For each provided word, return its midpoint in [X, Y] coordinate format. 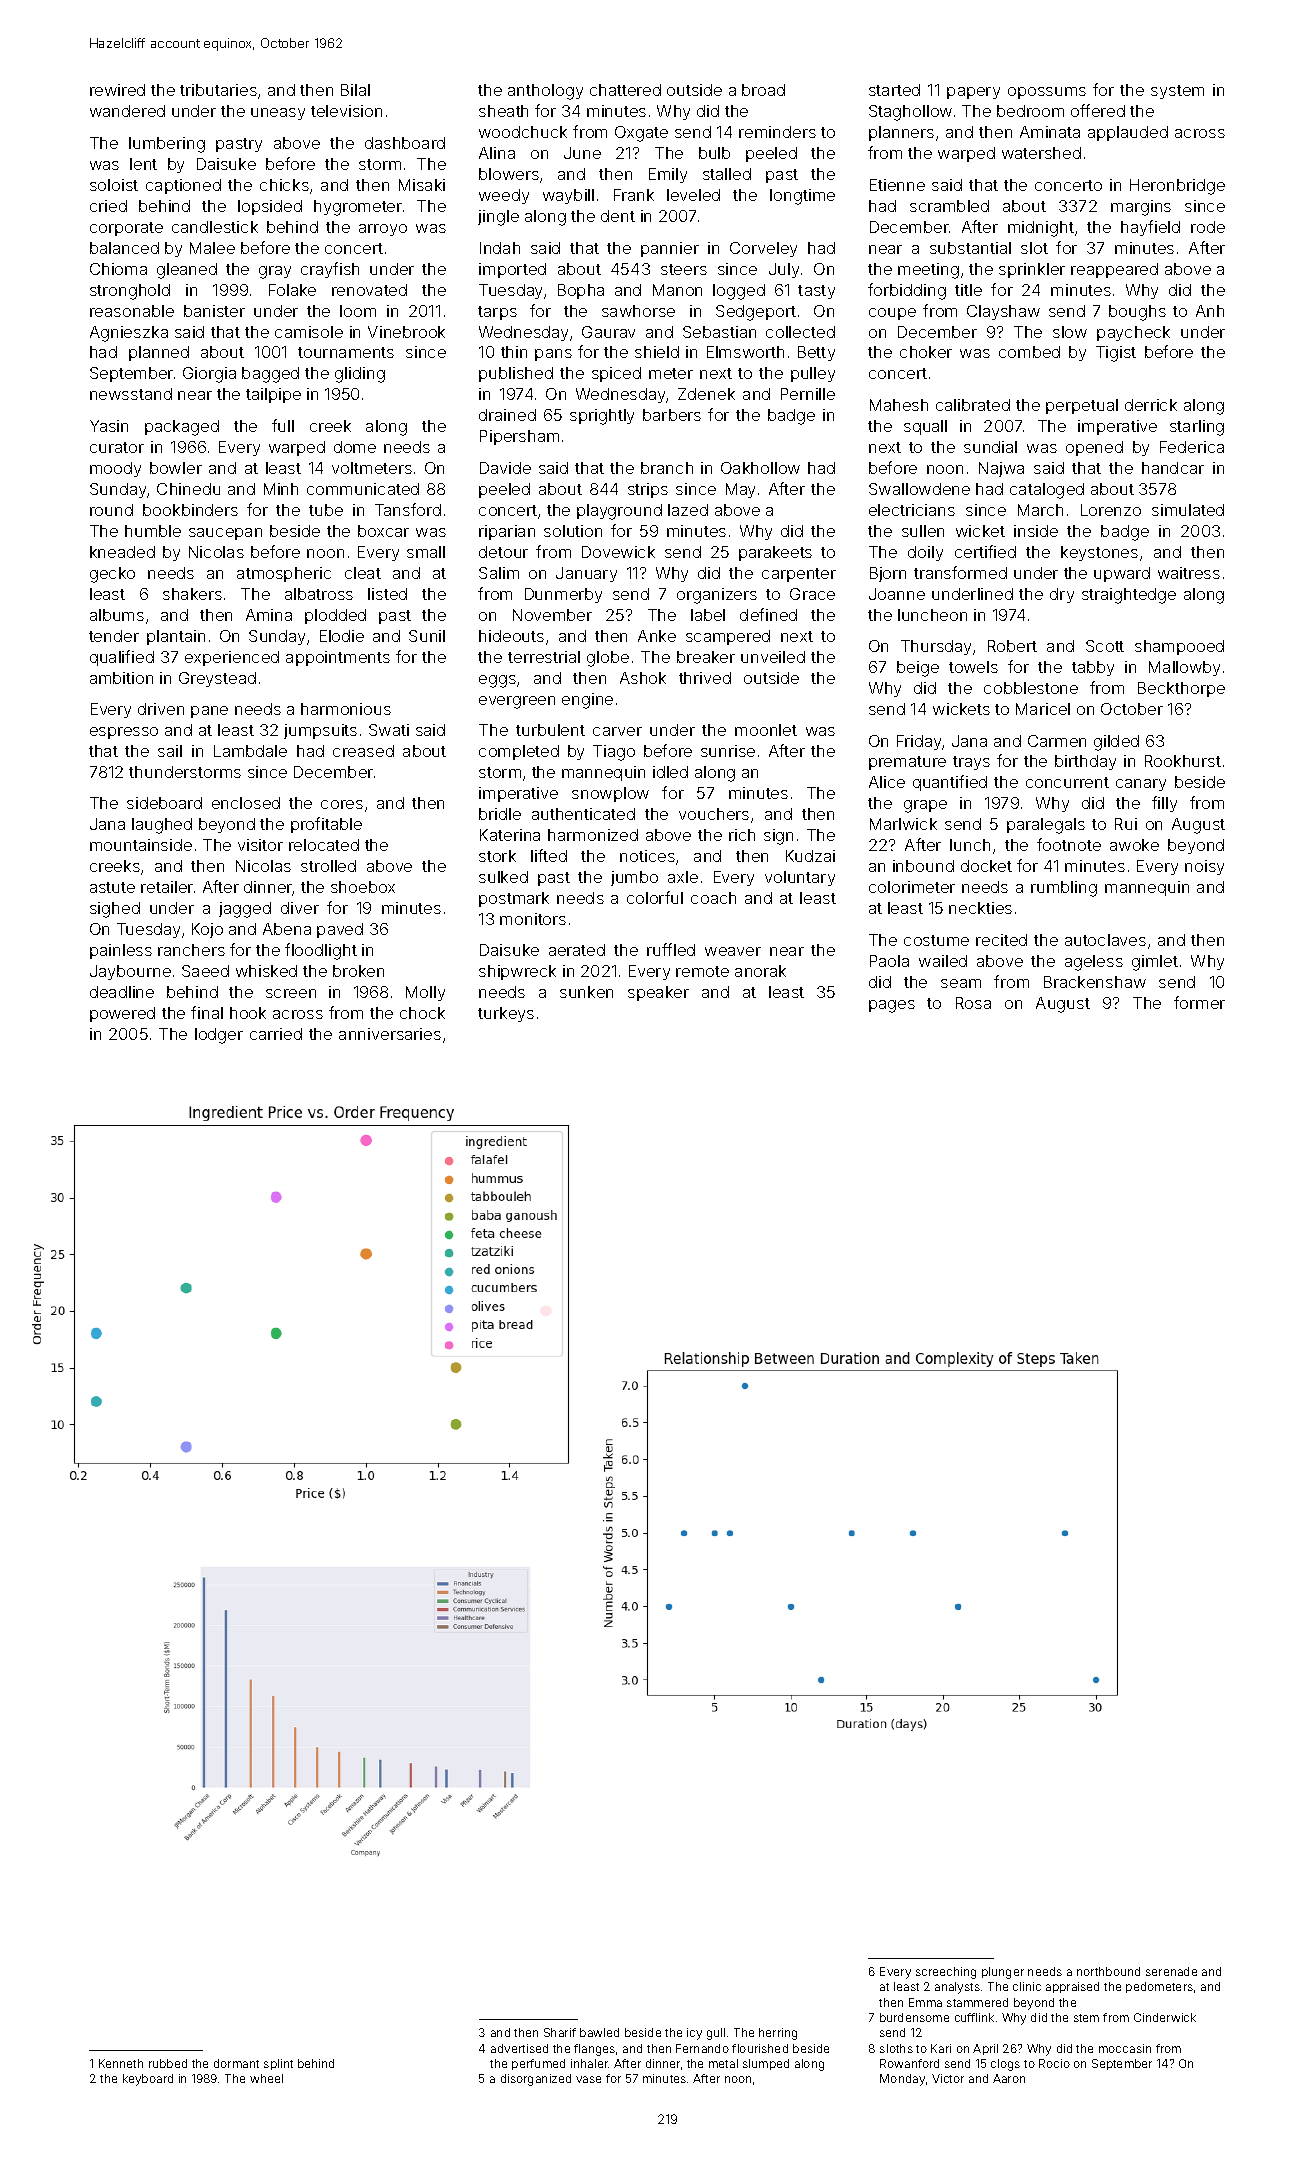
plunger [1003, 1973]
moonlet [766, 730]
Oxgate [641, 134]
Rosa [973, 1003]
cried [108, 206]
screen [291, 993]
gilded [1116, 743]
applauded [1128, 133]
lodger [219, 1036]
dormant [236, 2063]
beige [918, 669]
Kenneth [121, 2063]
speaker [658, 993]
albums [117, 615]
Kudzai [810, 856]
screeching [946, 1973]
